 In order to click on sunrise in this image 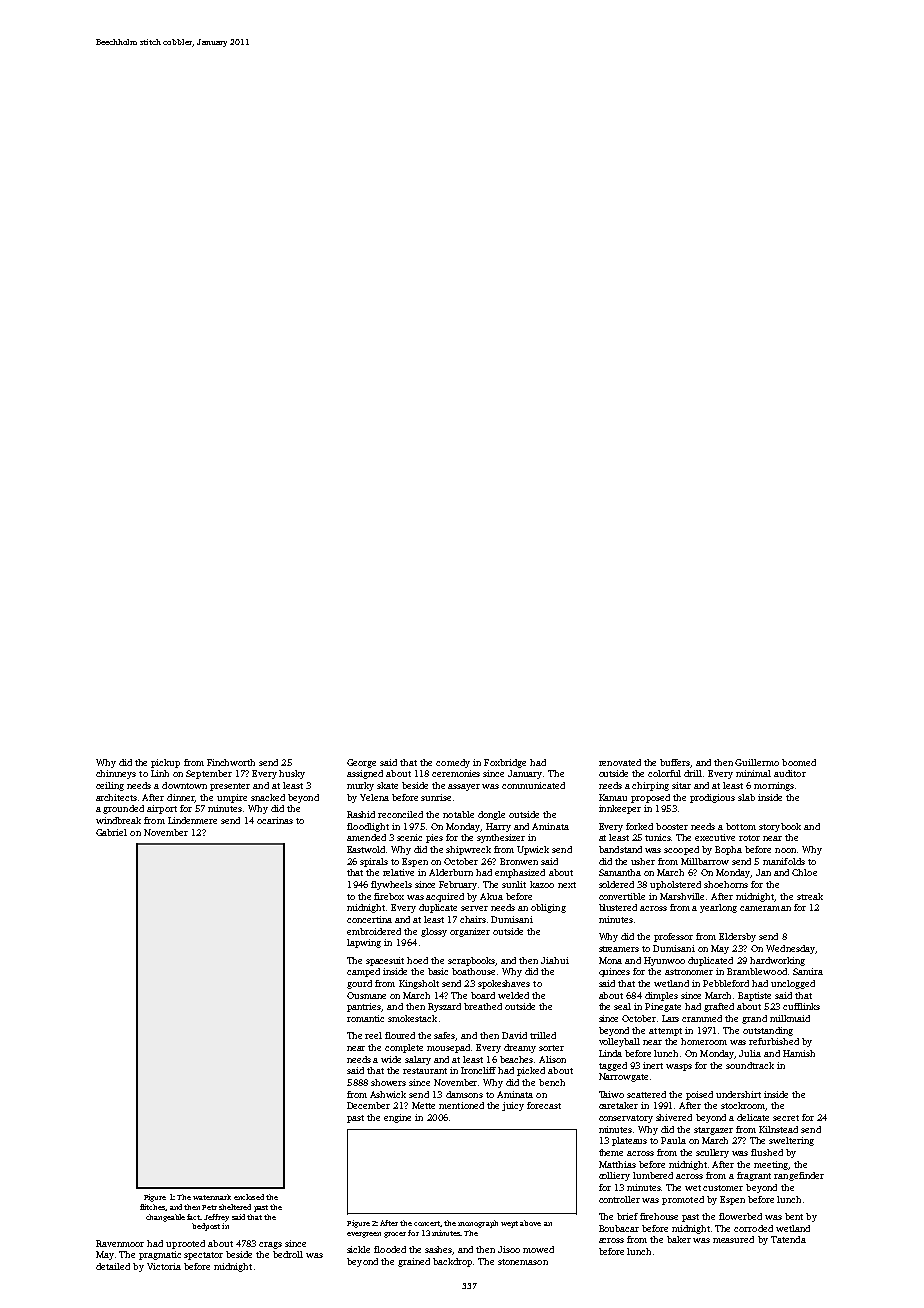, I will do `click(436, 797)`.
